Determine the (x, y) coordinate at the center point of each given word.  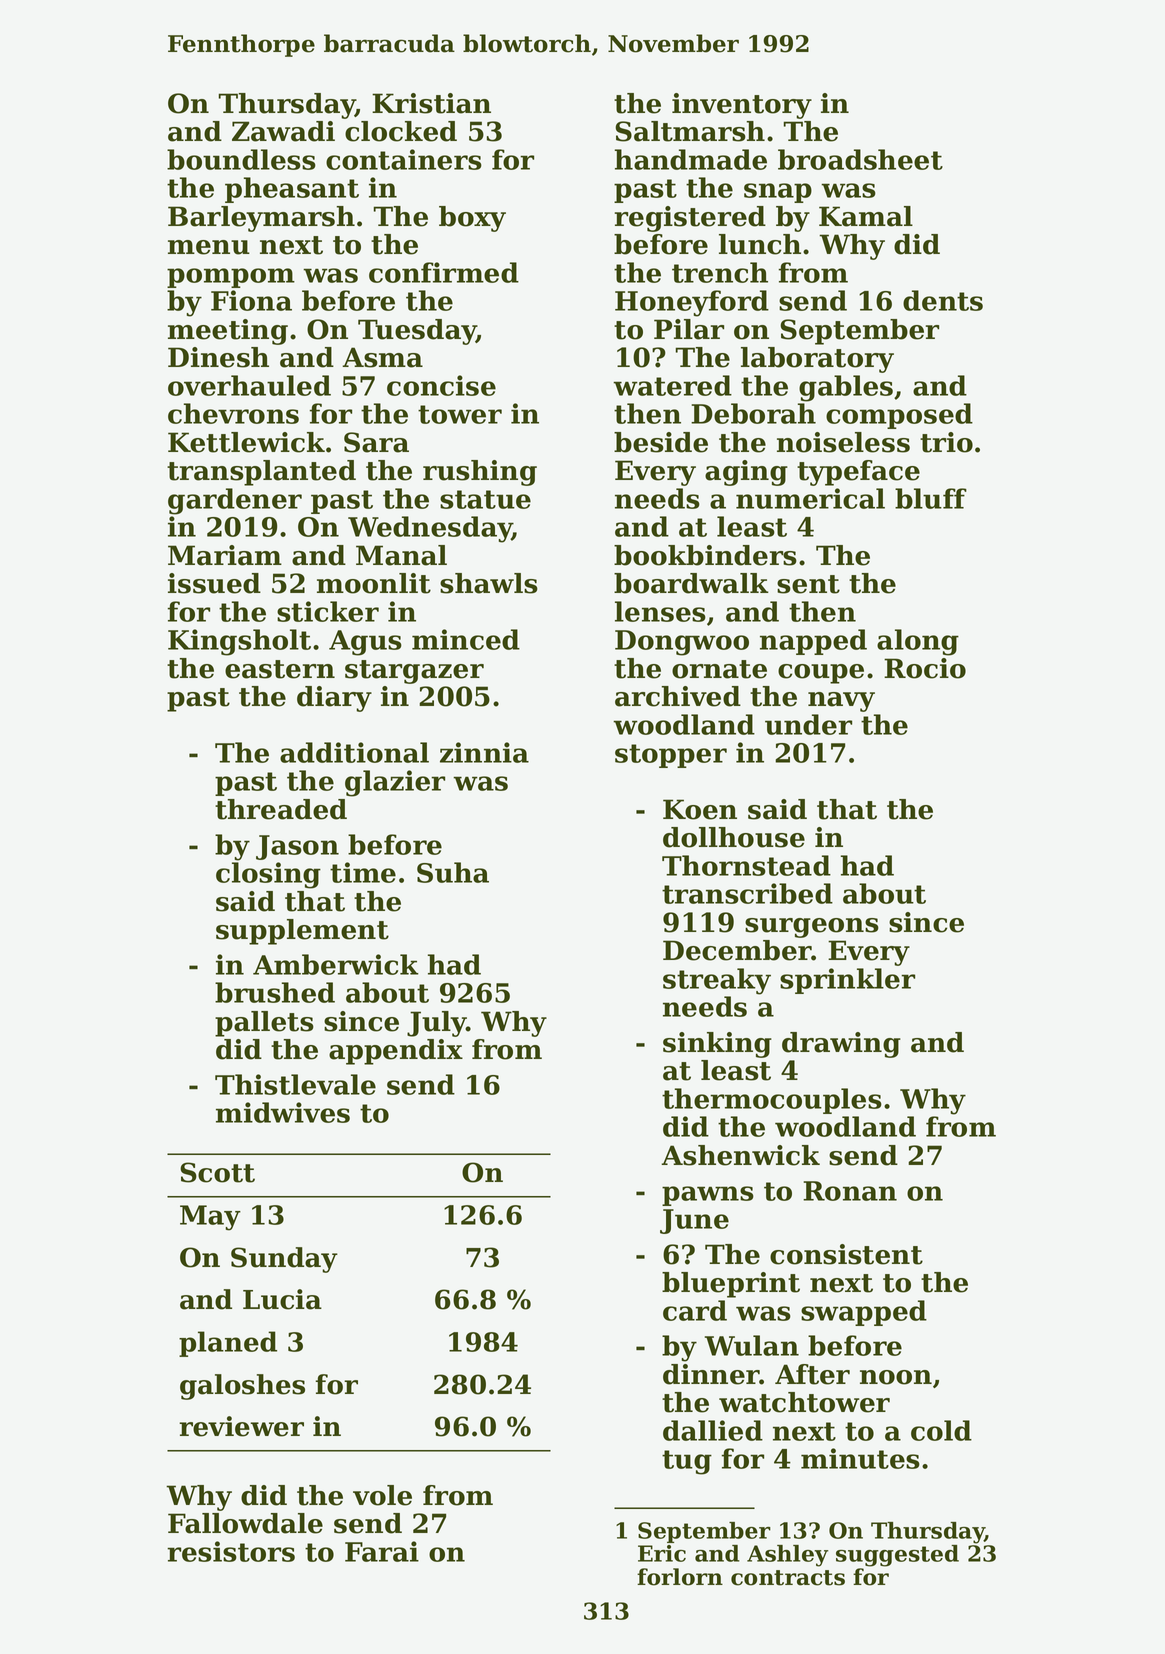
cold (941, 1430)
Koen (700, 809)
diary (334, 699)
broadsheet (860, 159)
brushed (275, 992)
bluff (931, 498)
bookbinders (705, 555)
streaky (717, 981)
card (695, 1310)
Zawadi (283, 131)
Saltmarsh (690, 131)
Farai (382, 1551)
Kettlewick (246, 442)
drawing (841, 1045)
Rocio (925, 668)
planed (228, 1344)
